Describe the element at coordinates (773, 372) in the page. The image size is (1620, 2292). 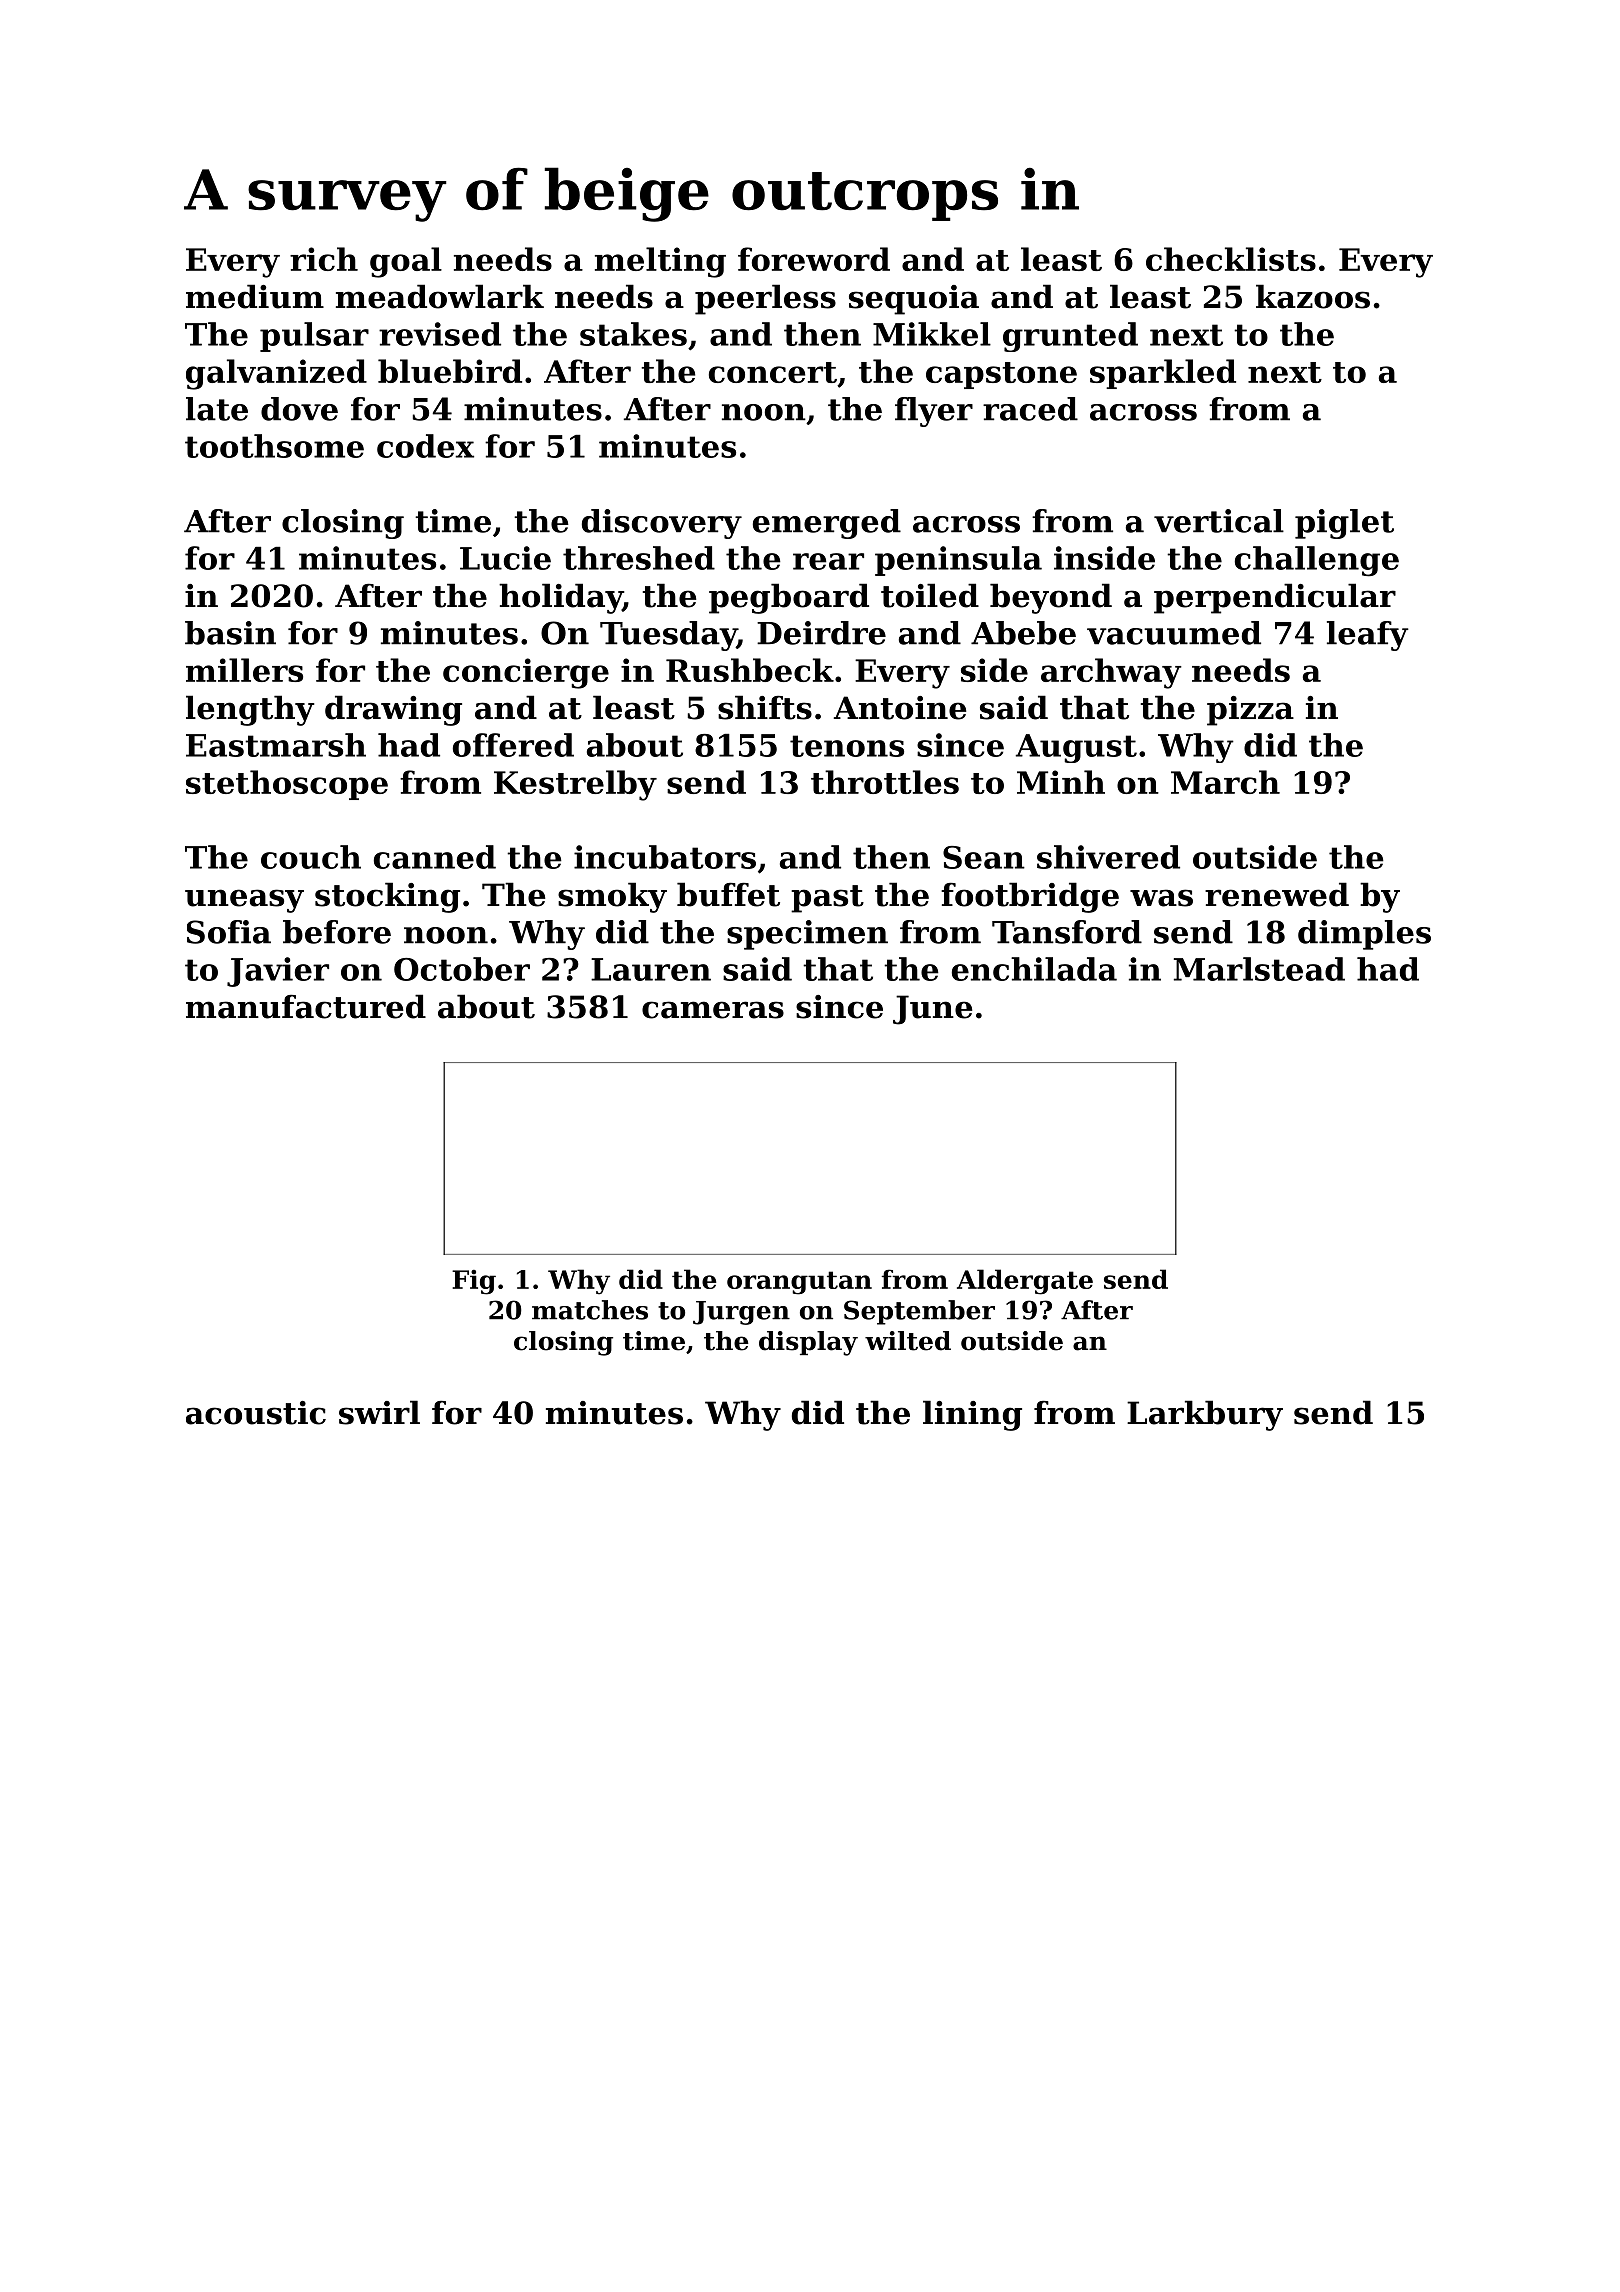
I see `concert` at that location.
